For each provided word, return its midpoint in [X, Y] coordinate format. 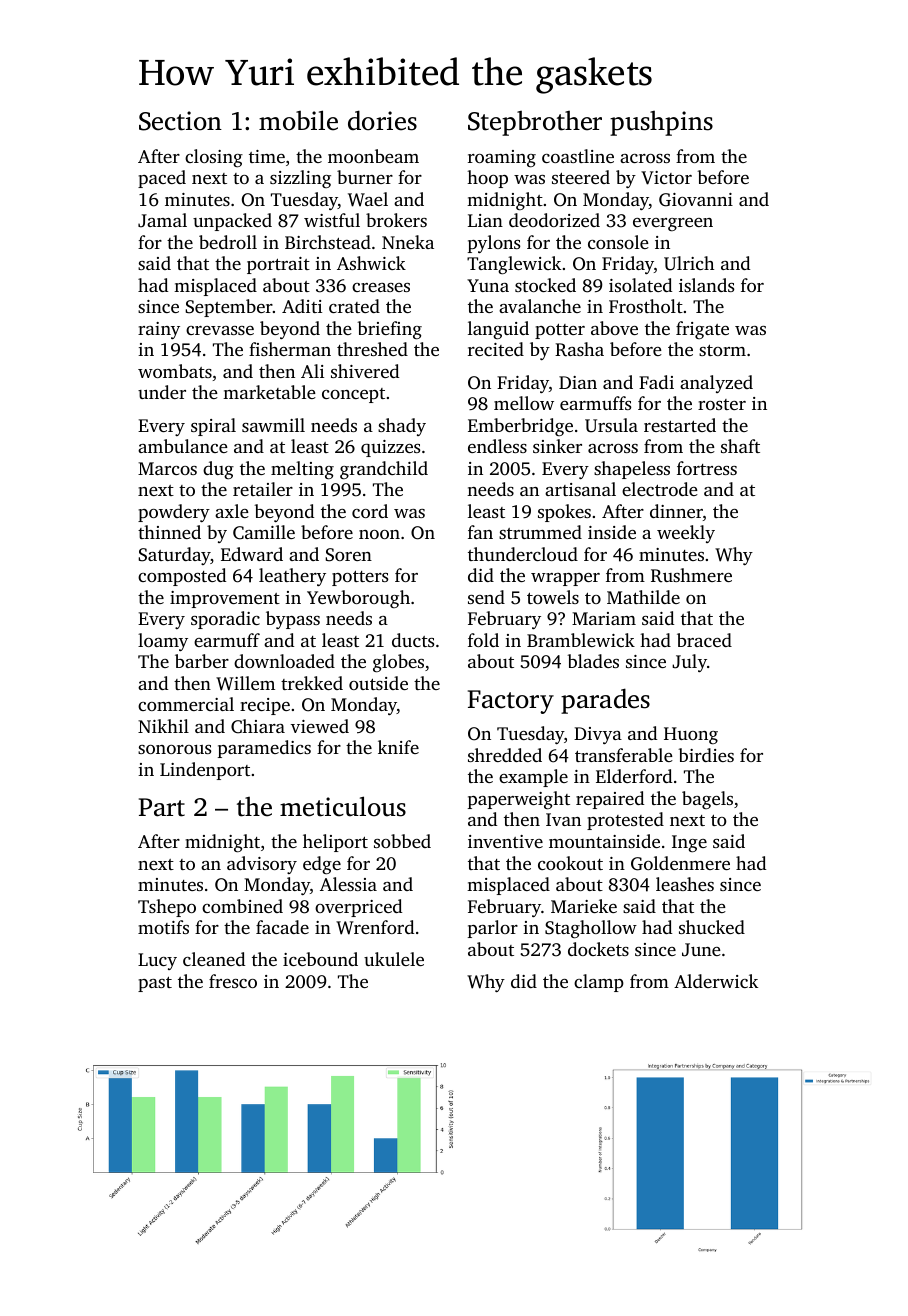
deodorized [554, 220]
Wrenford [375, 927]
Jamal [162, 220]
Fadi [656, 382]
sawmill [273, 425]
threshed [372, 349]
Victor [666, 178]
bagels [707, 800]
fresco [233, 981]
